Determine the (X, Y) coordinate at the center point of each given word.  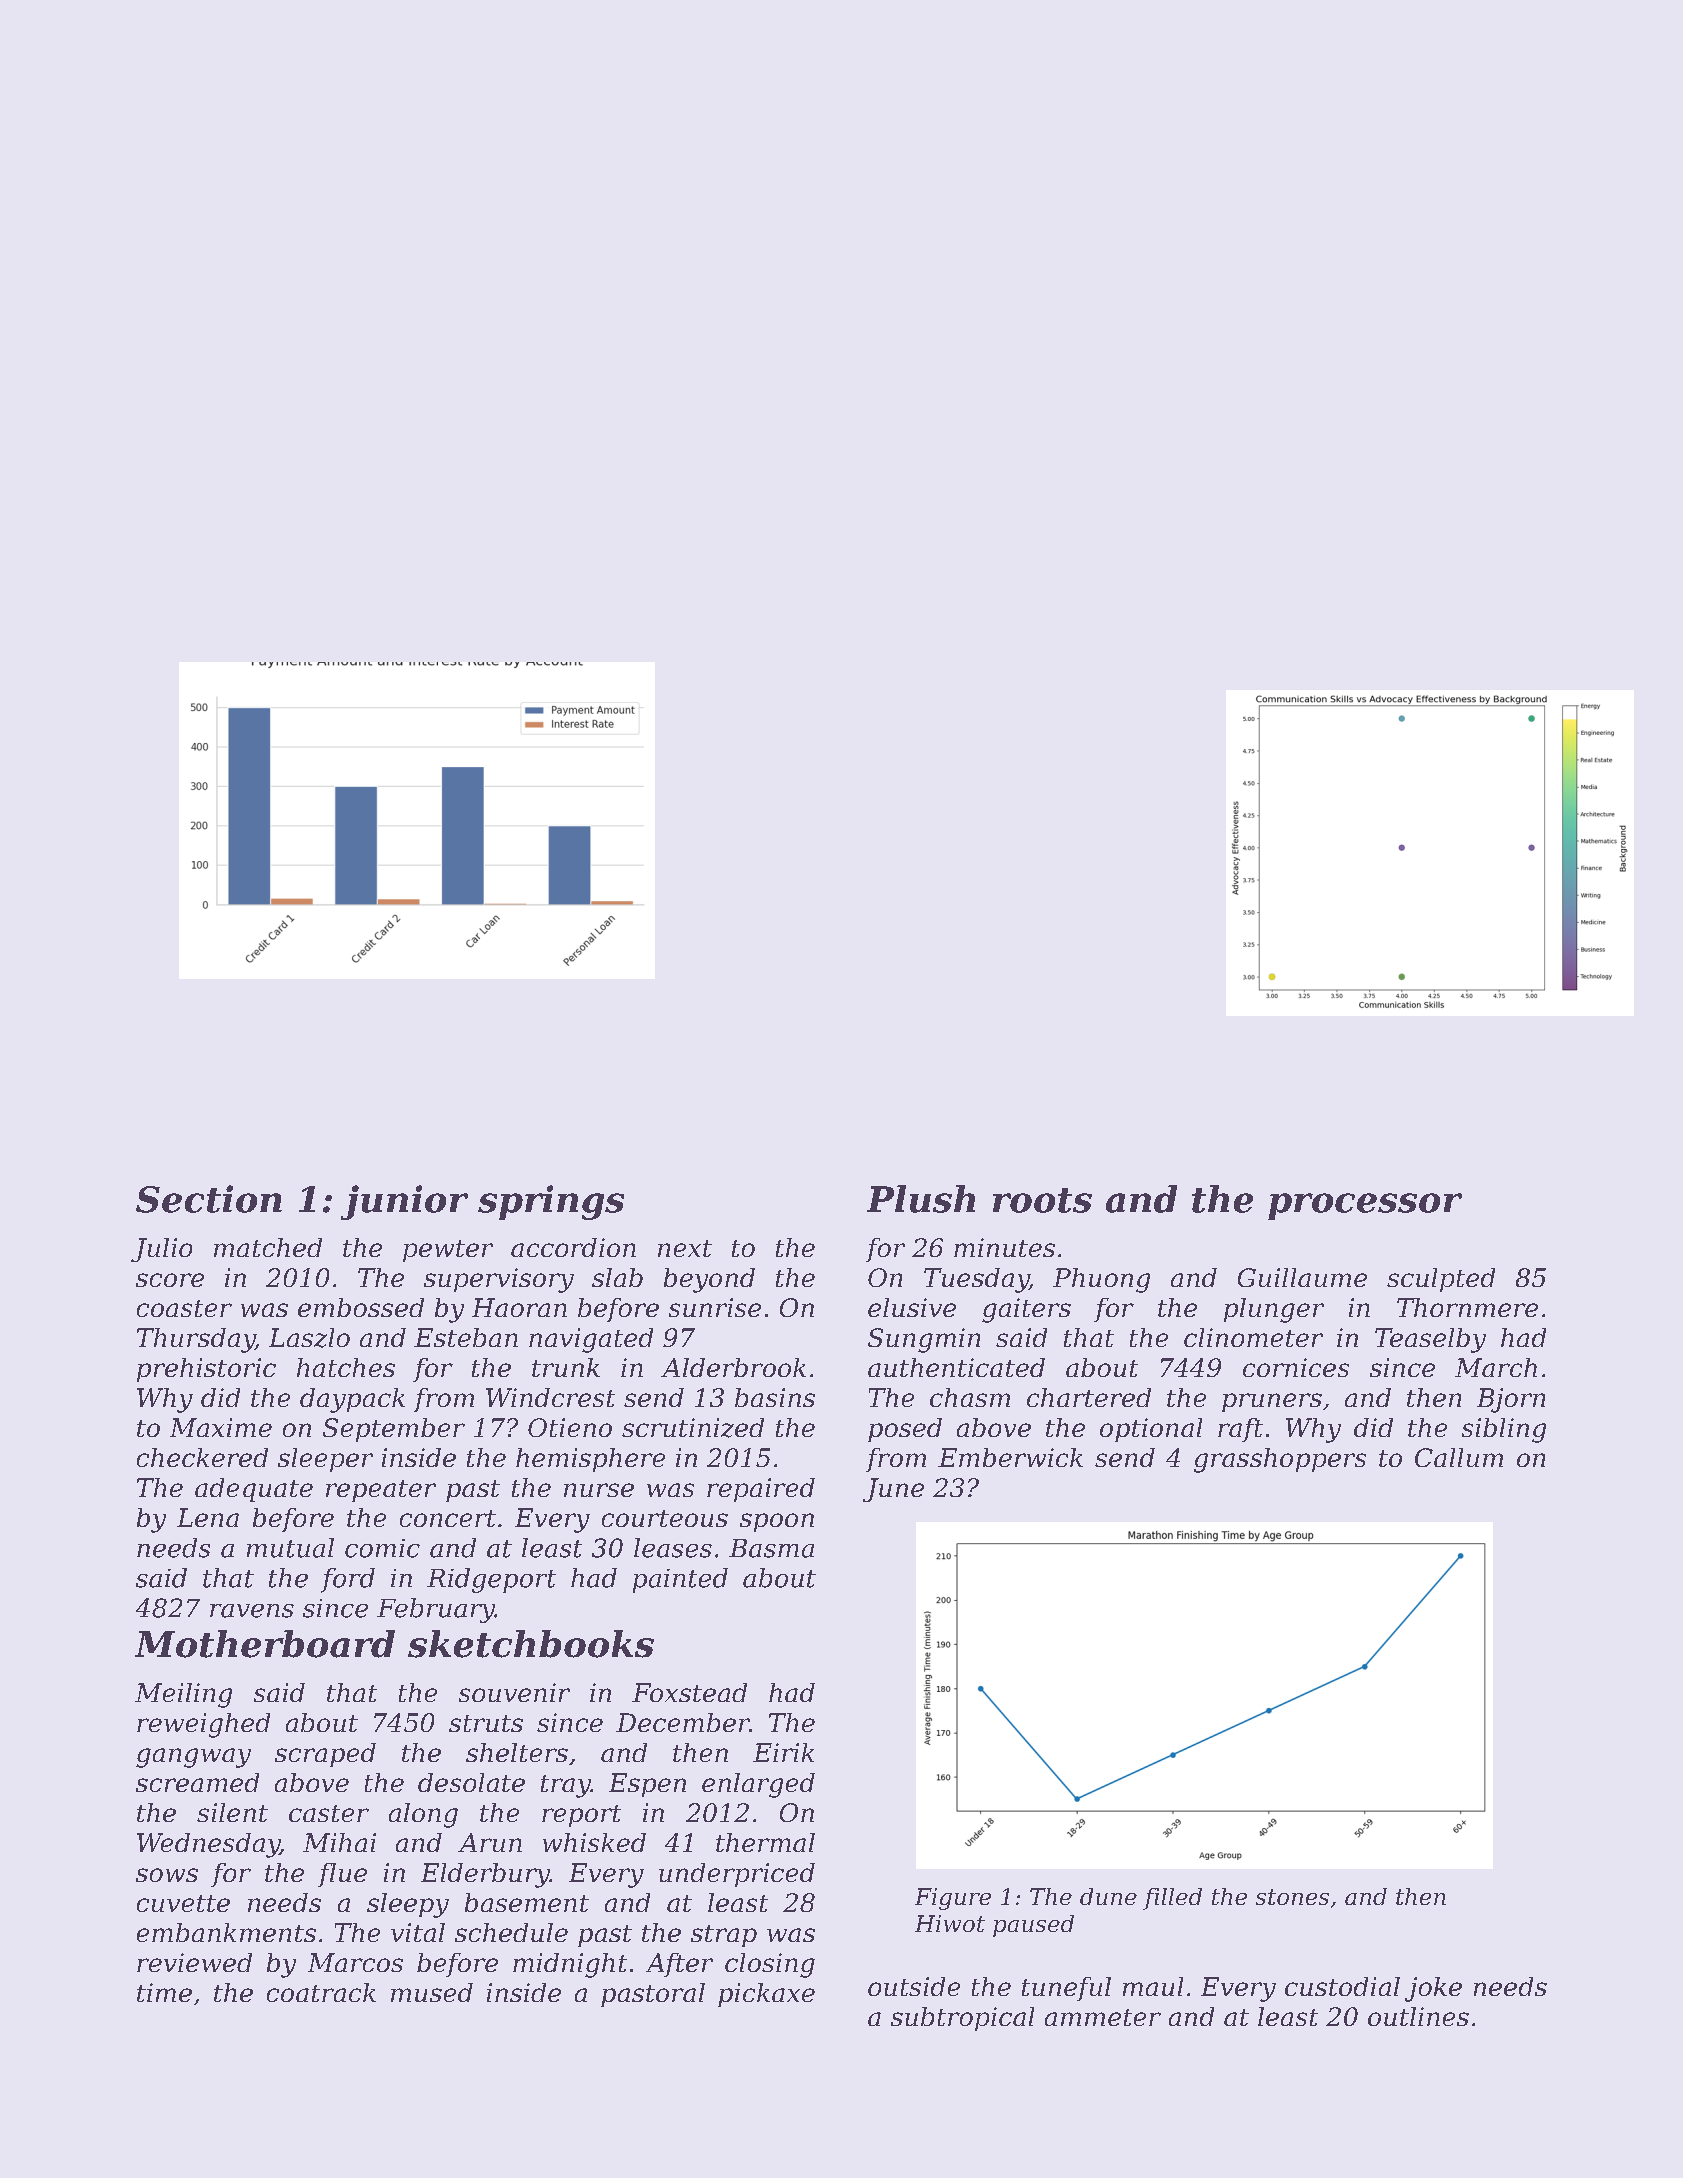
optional (1151, 1430)
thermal (765, 1842)
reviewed (194, 1962)
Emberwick (1010, 1457)
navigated (591, 1340)
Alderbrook (733, 1367)
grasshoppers (1280, 1460)
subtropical (962, 2019)
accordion (573, 1247)
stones (1292, 1897)
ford (348, 1580)
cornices (1296, 1367)
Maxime (221, 1427)
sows (167, 1875)
